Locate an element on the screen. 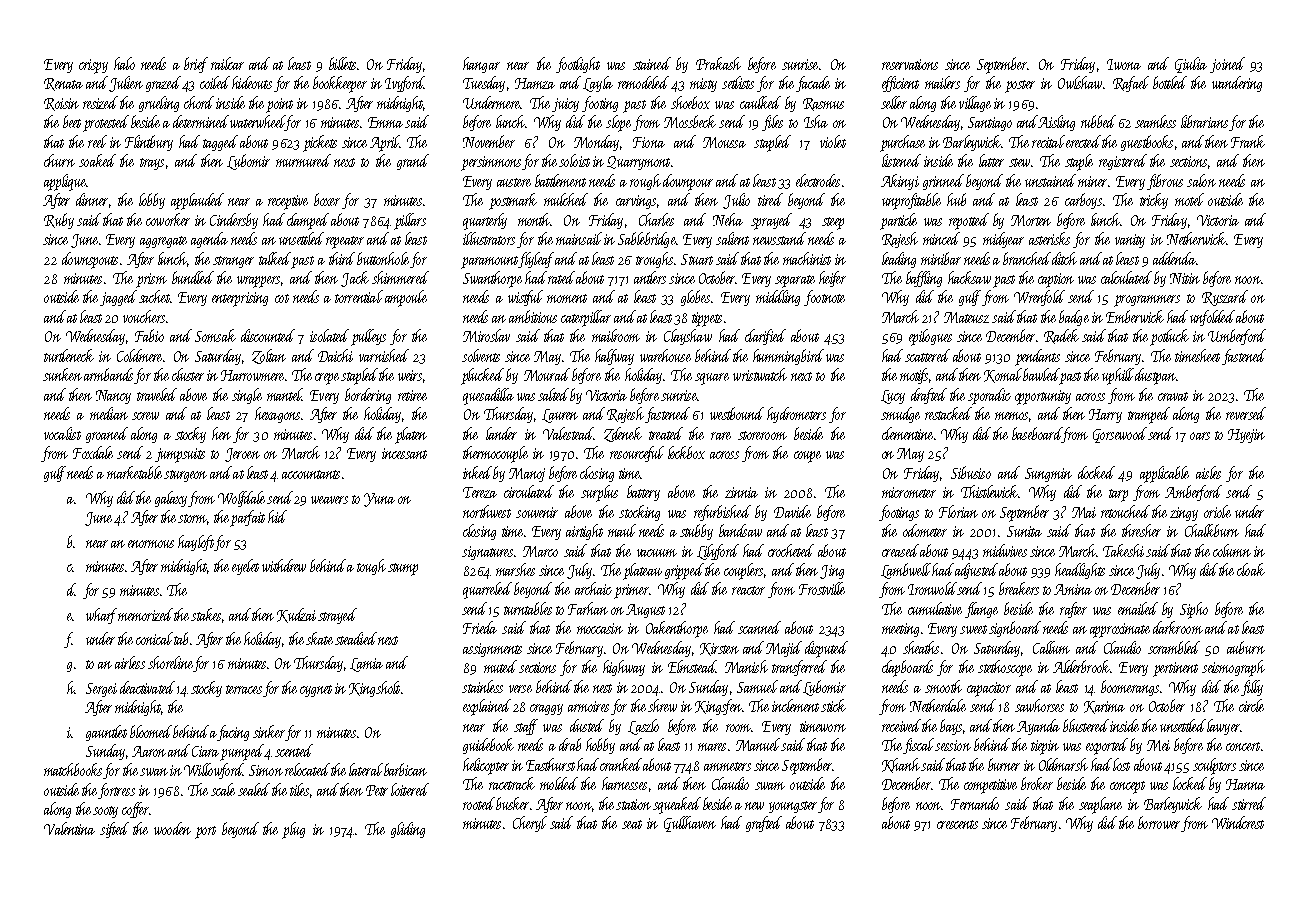 This screenshot has height=924, width=1308. hexagons is located at coordinates (277, 415).
